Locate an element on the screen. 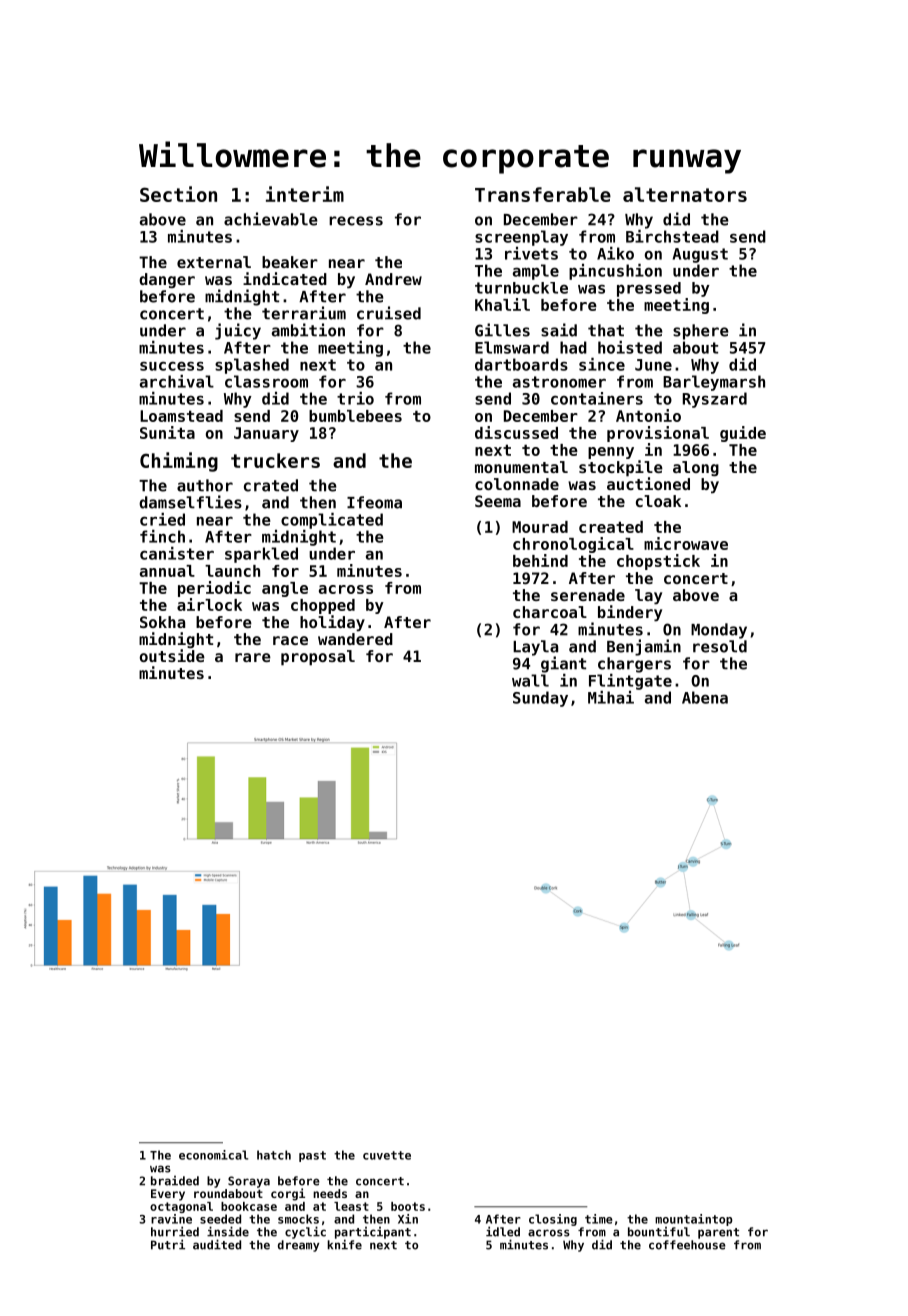  economical is located at coordinates (213, 1155).
